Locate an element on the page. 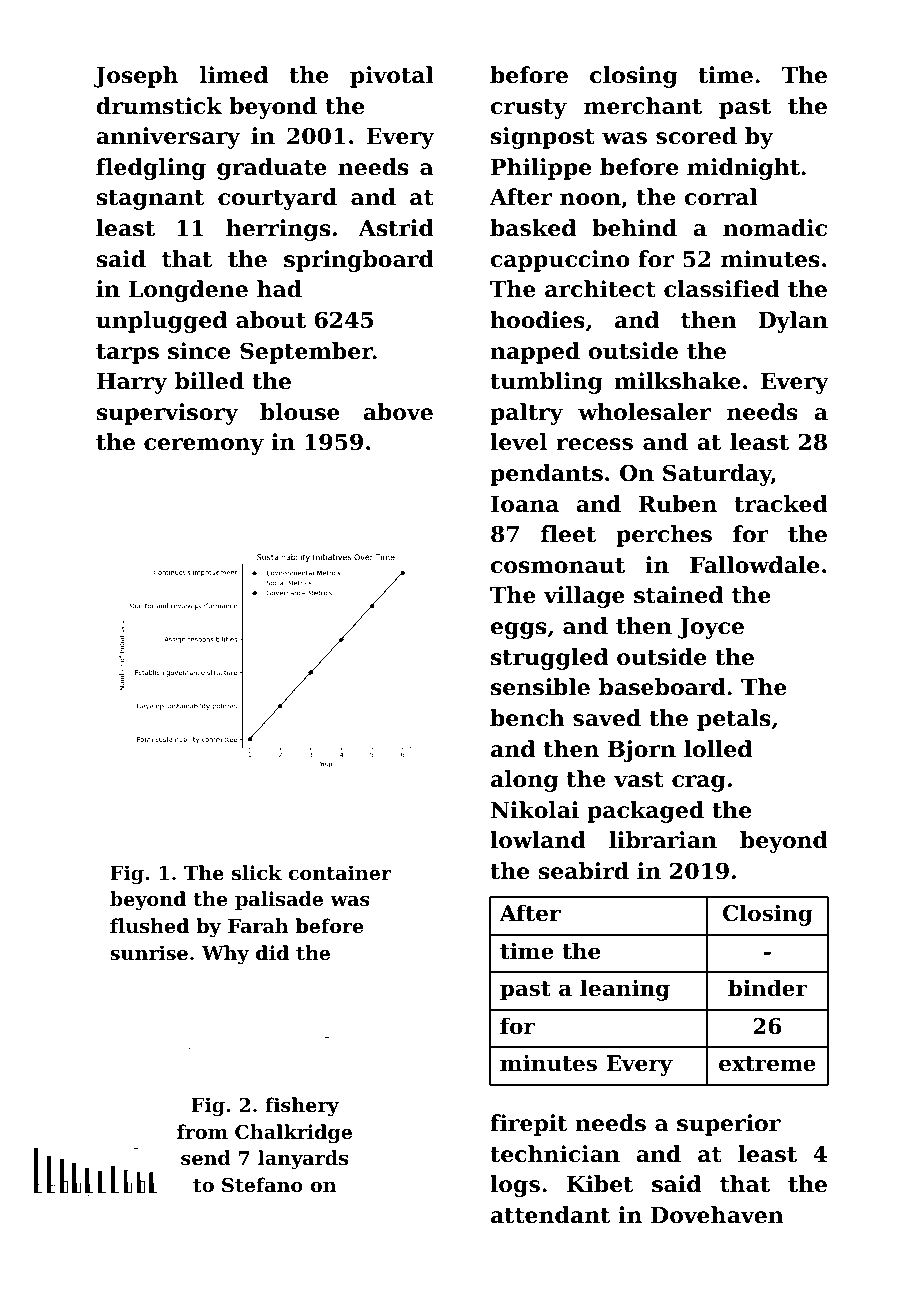  basked is located at coordinates (533, 228).
